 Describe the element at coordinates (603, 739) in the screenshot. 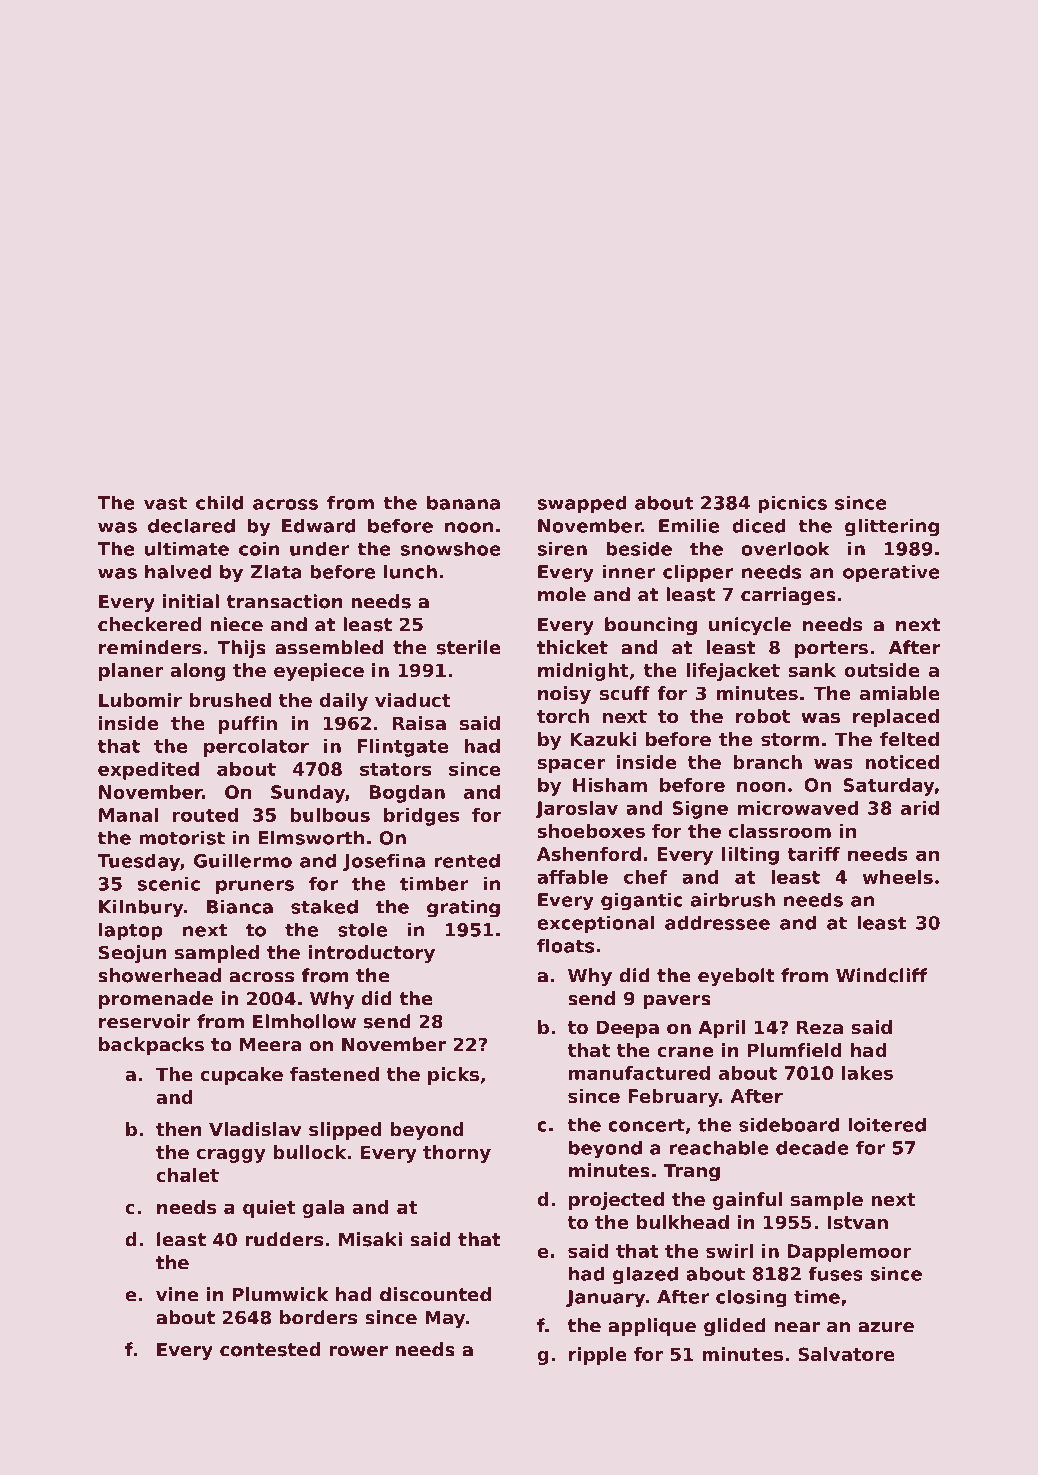

I see `Kazuki` at that location.
